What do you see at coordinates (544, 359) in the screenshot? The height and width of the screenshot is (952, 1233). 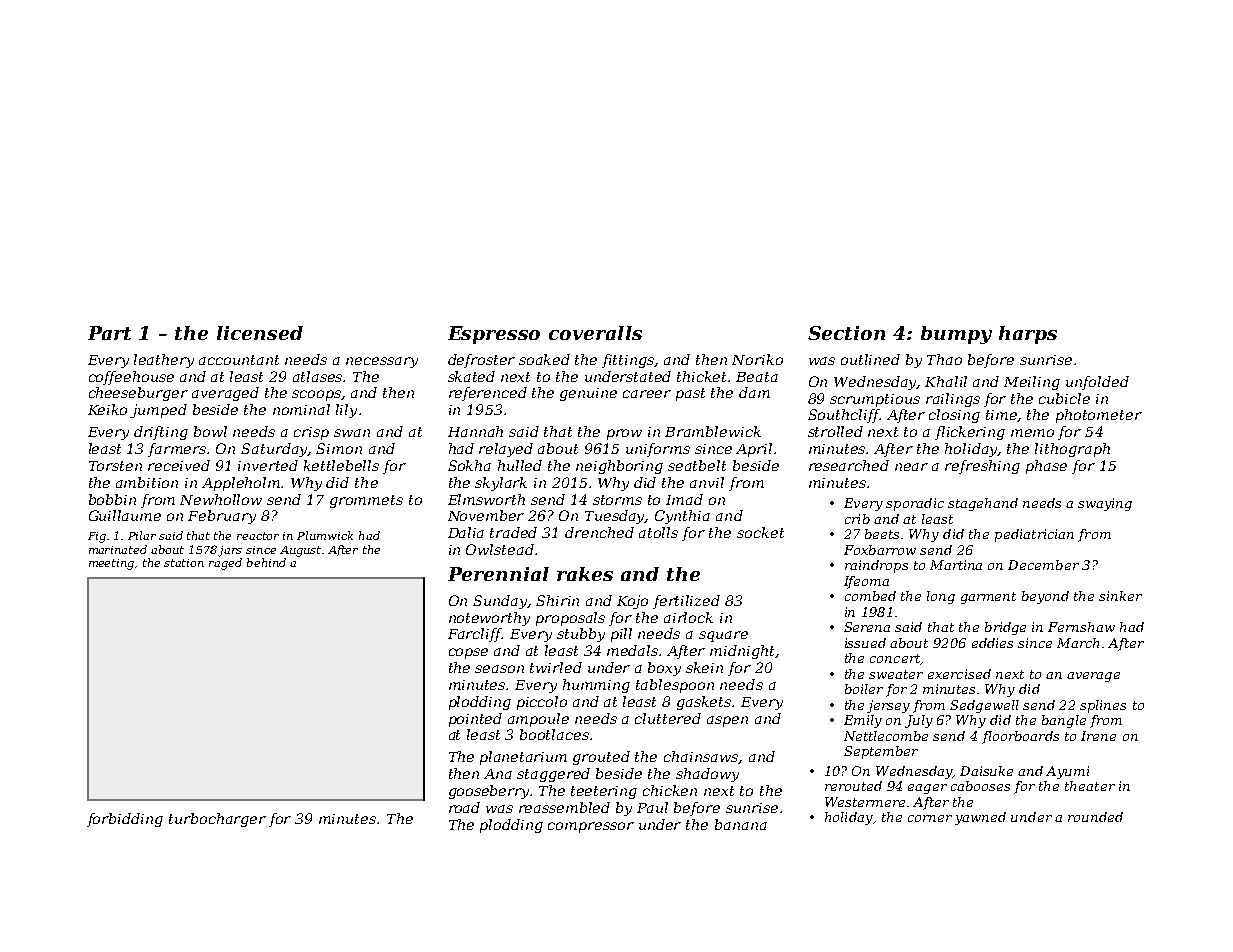 I see `soaked` at bounding box center [544, 359].
